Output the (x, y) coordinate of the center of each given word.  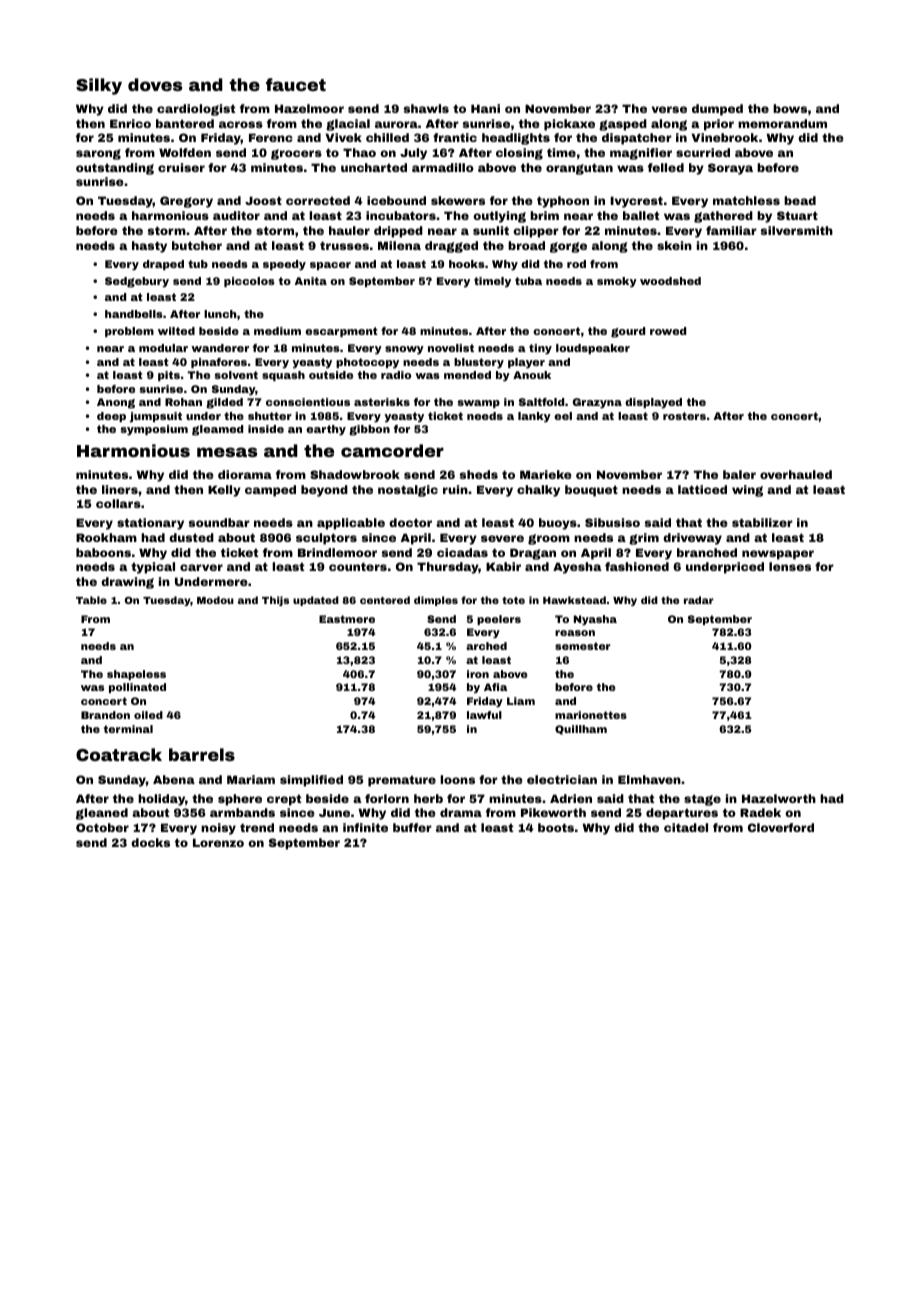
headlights (516, 139)
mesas (227, 452)
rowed (668, 331)
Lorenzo (218, 842)
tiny (540, 349)
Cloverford (781, 827)
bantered (185, 123)
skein (674, 245)
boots (556, 827)
